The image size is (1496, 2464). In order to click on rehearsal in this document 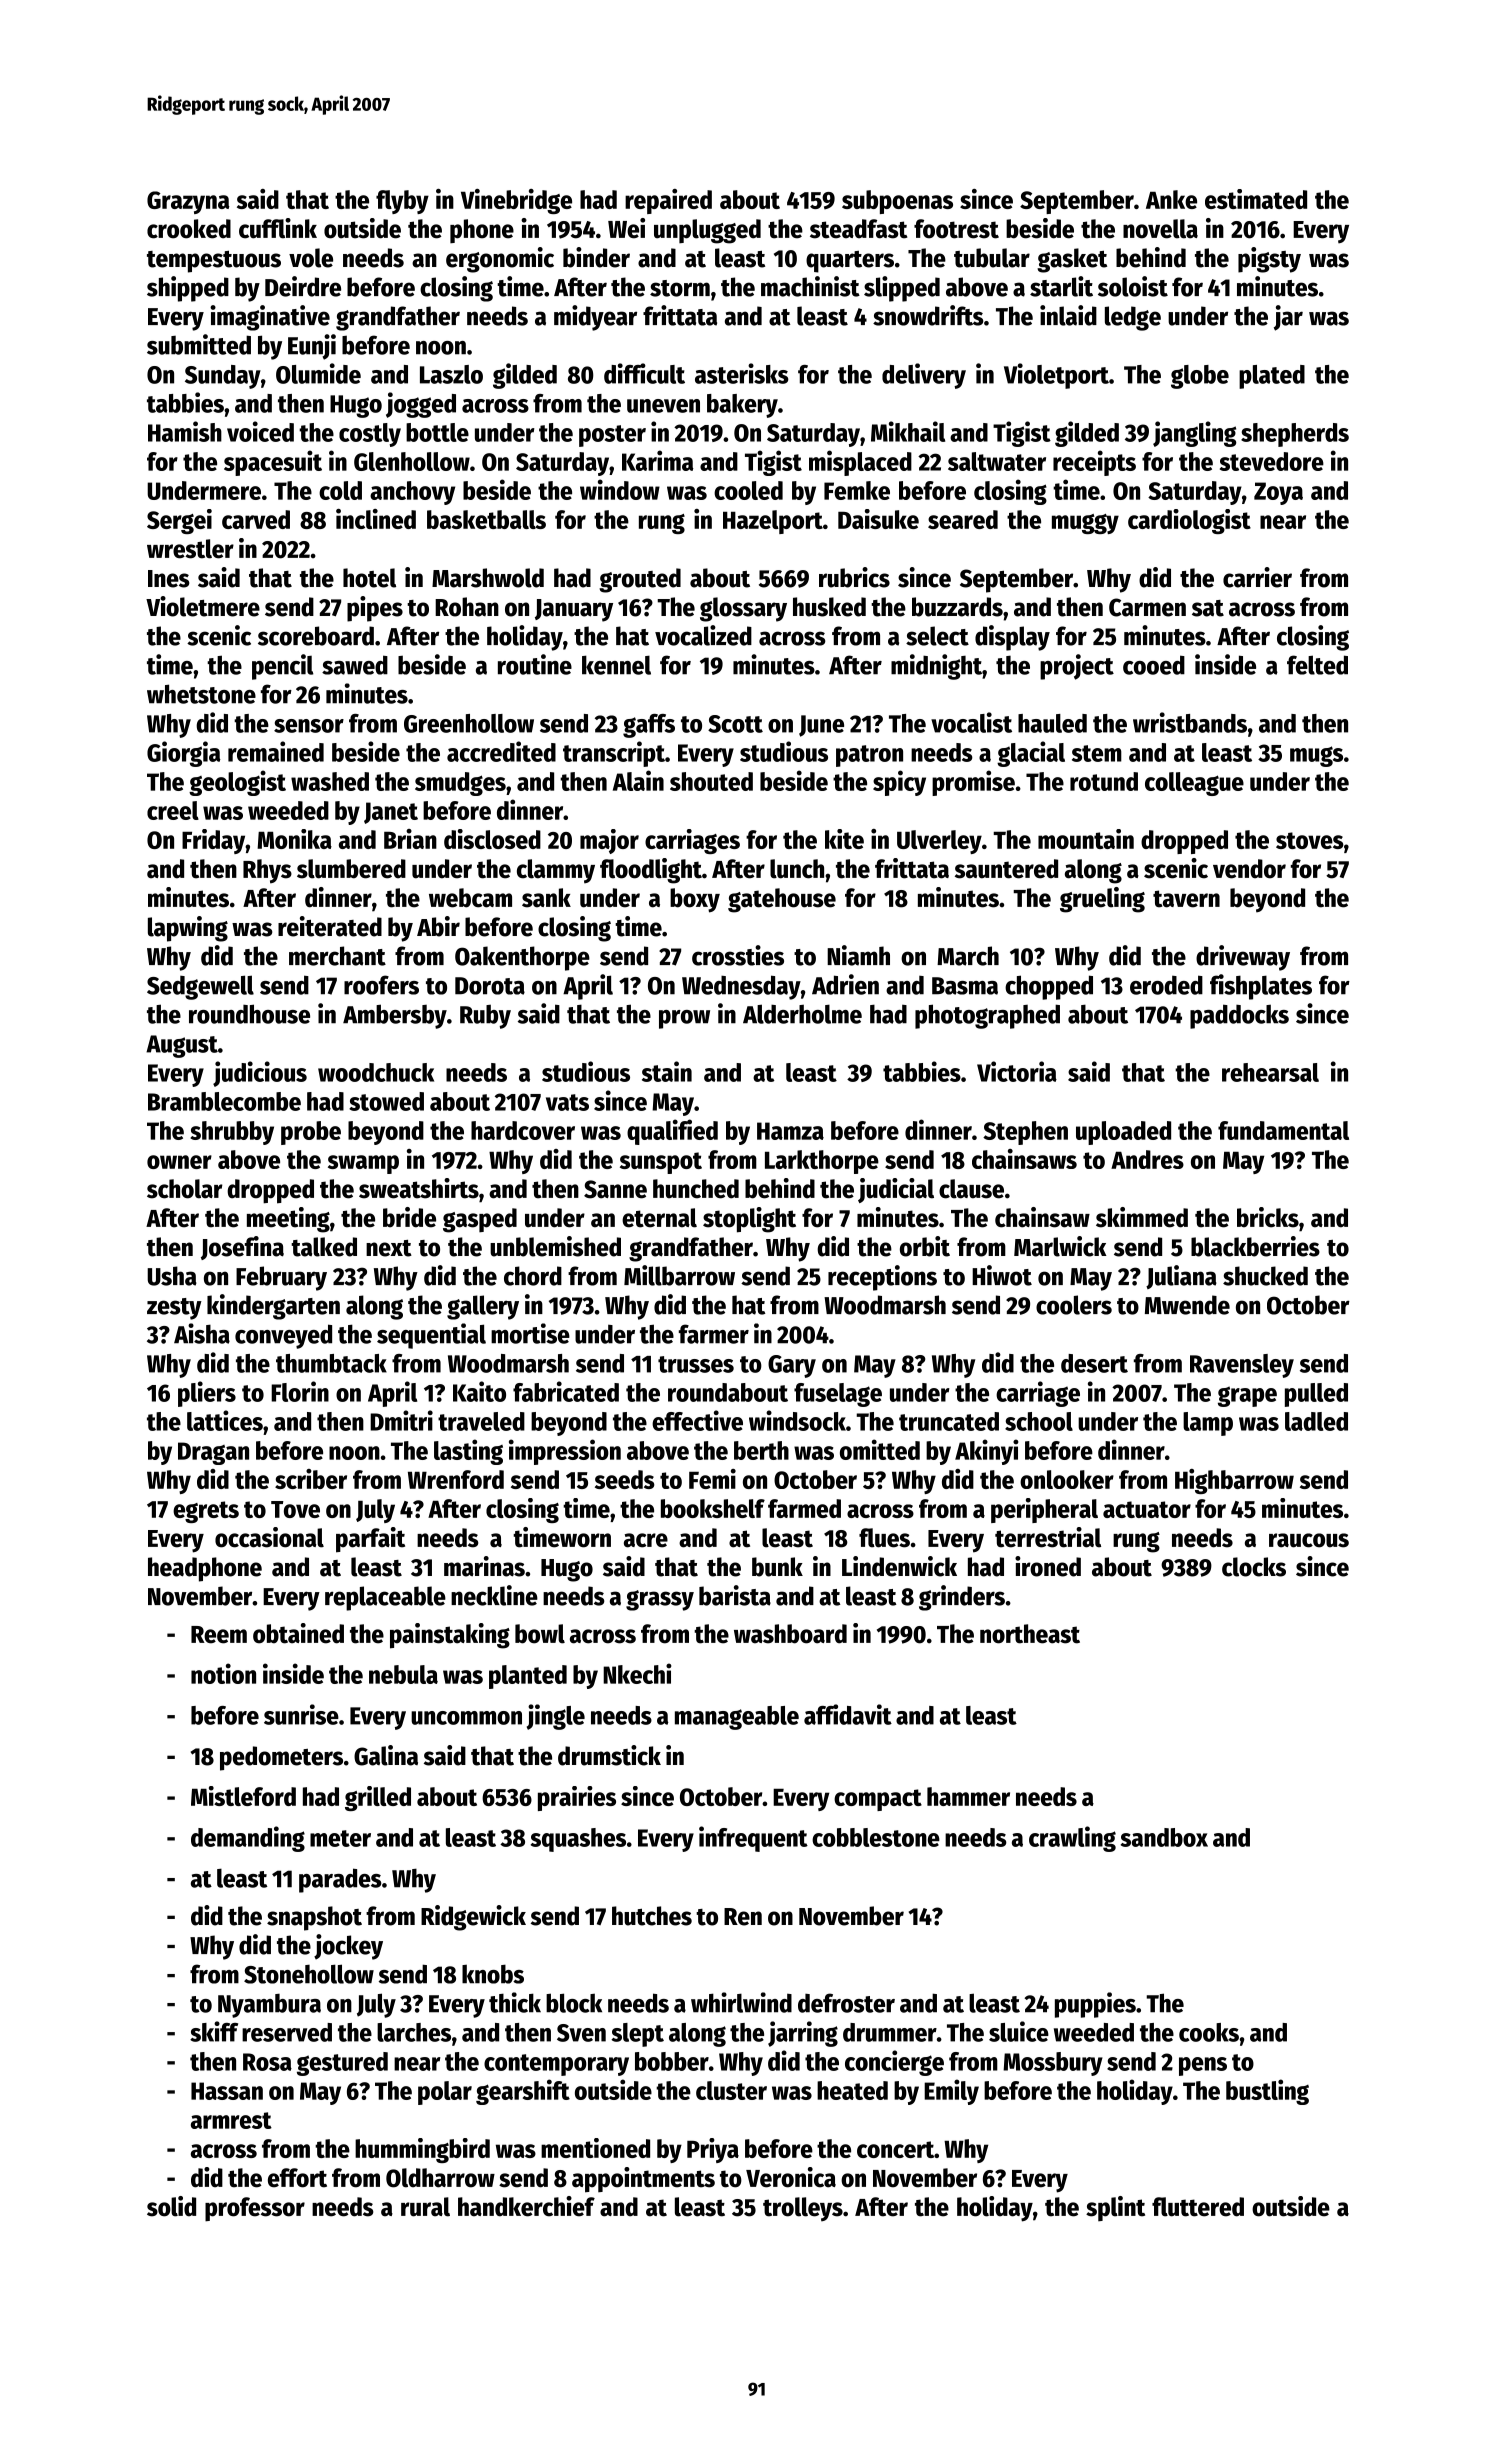, I will do `click(1270, 1072)`.
